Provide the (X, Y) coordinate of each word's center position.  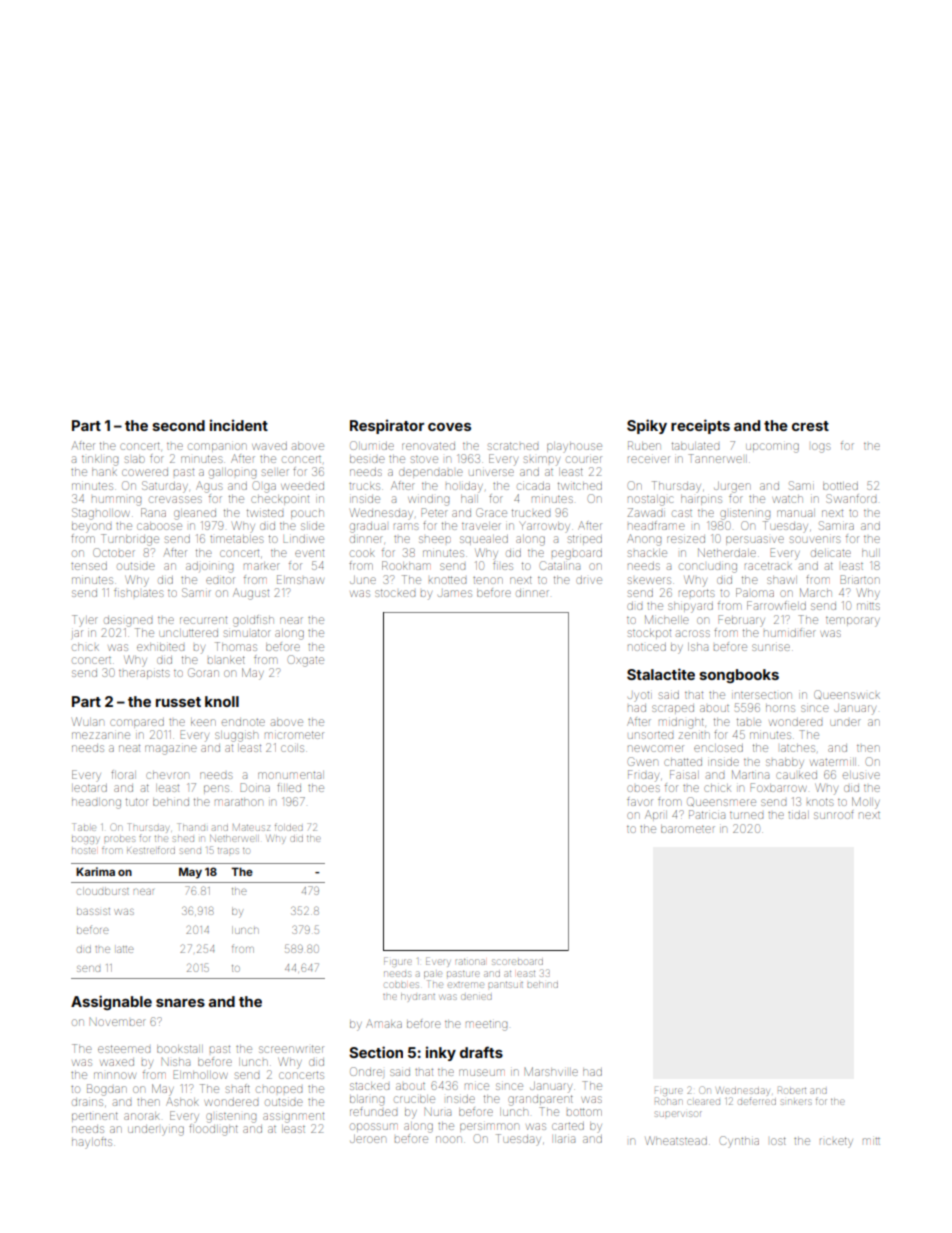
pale (433, 975)
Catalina (560, 565)
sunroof (834, 814)
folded (289, 827)
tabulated (695, 446)
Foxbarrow (778, 787)
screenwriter (291, 1049)
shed (183, 839)
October (114, 552)
